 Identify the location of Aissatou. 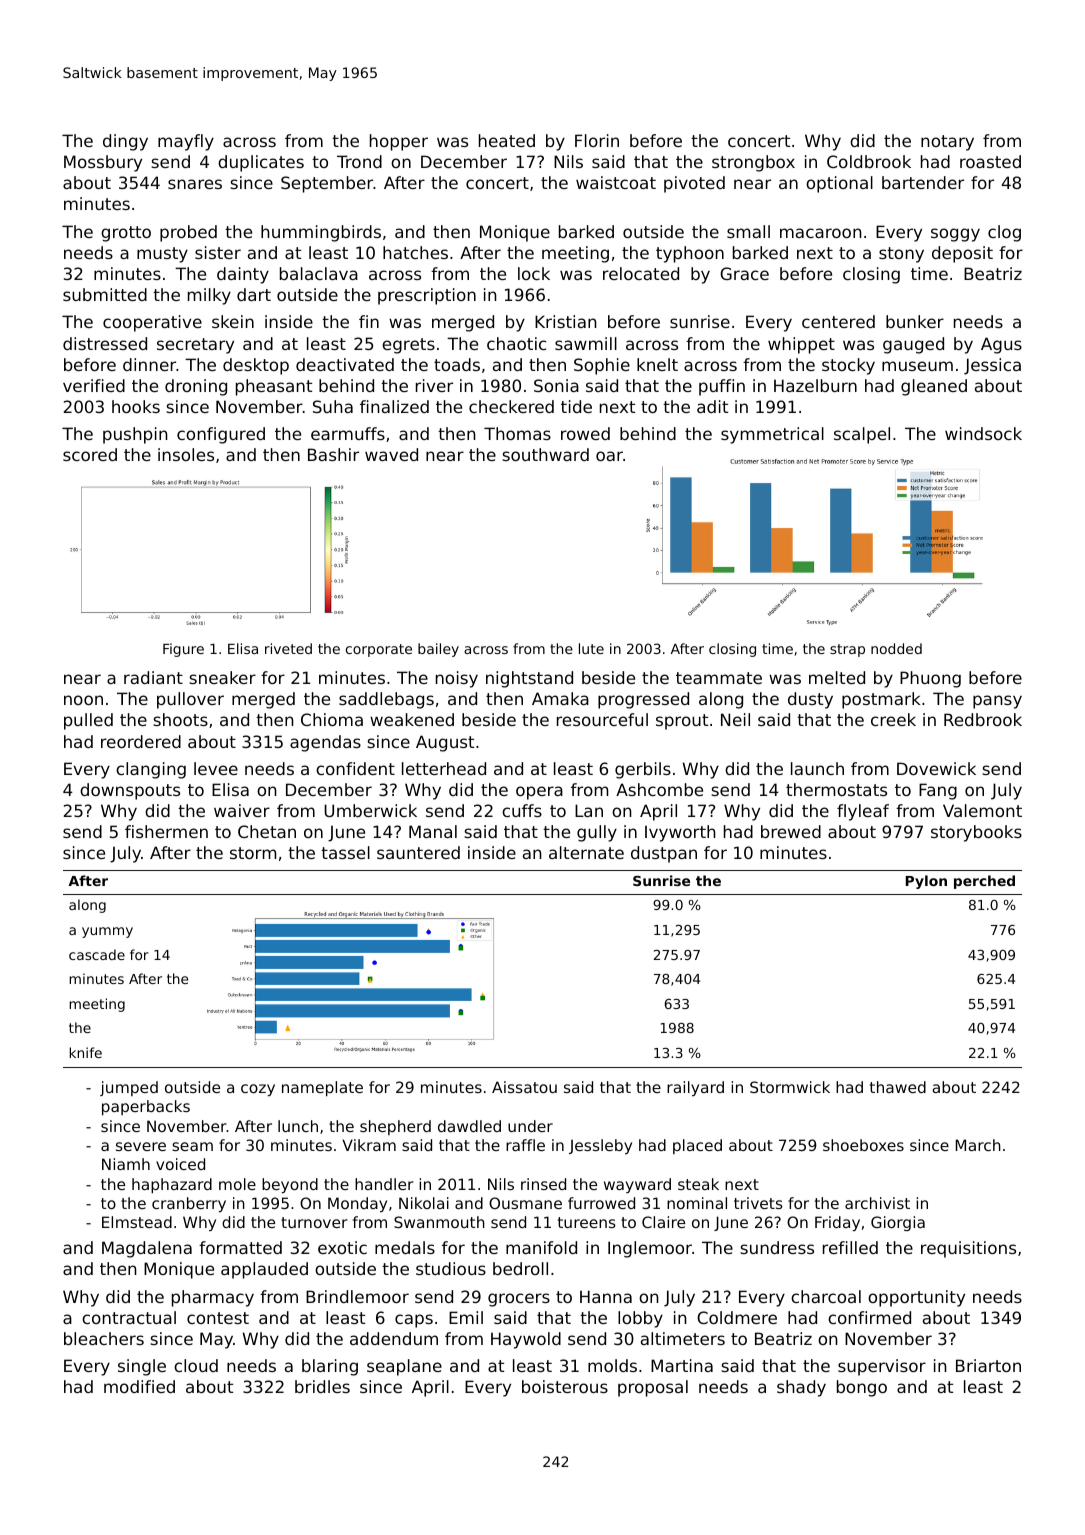
(524, 1087).
